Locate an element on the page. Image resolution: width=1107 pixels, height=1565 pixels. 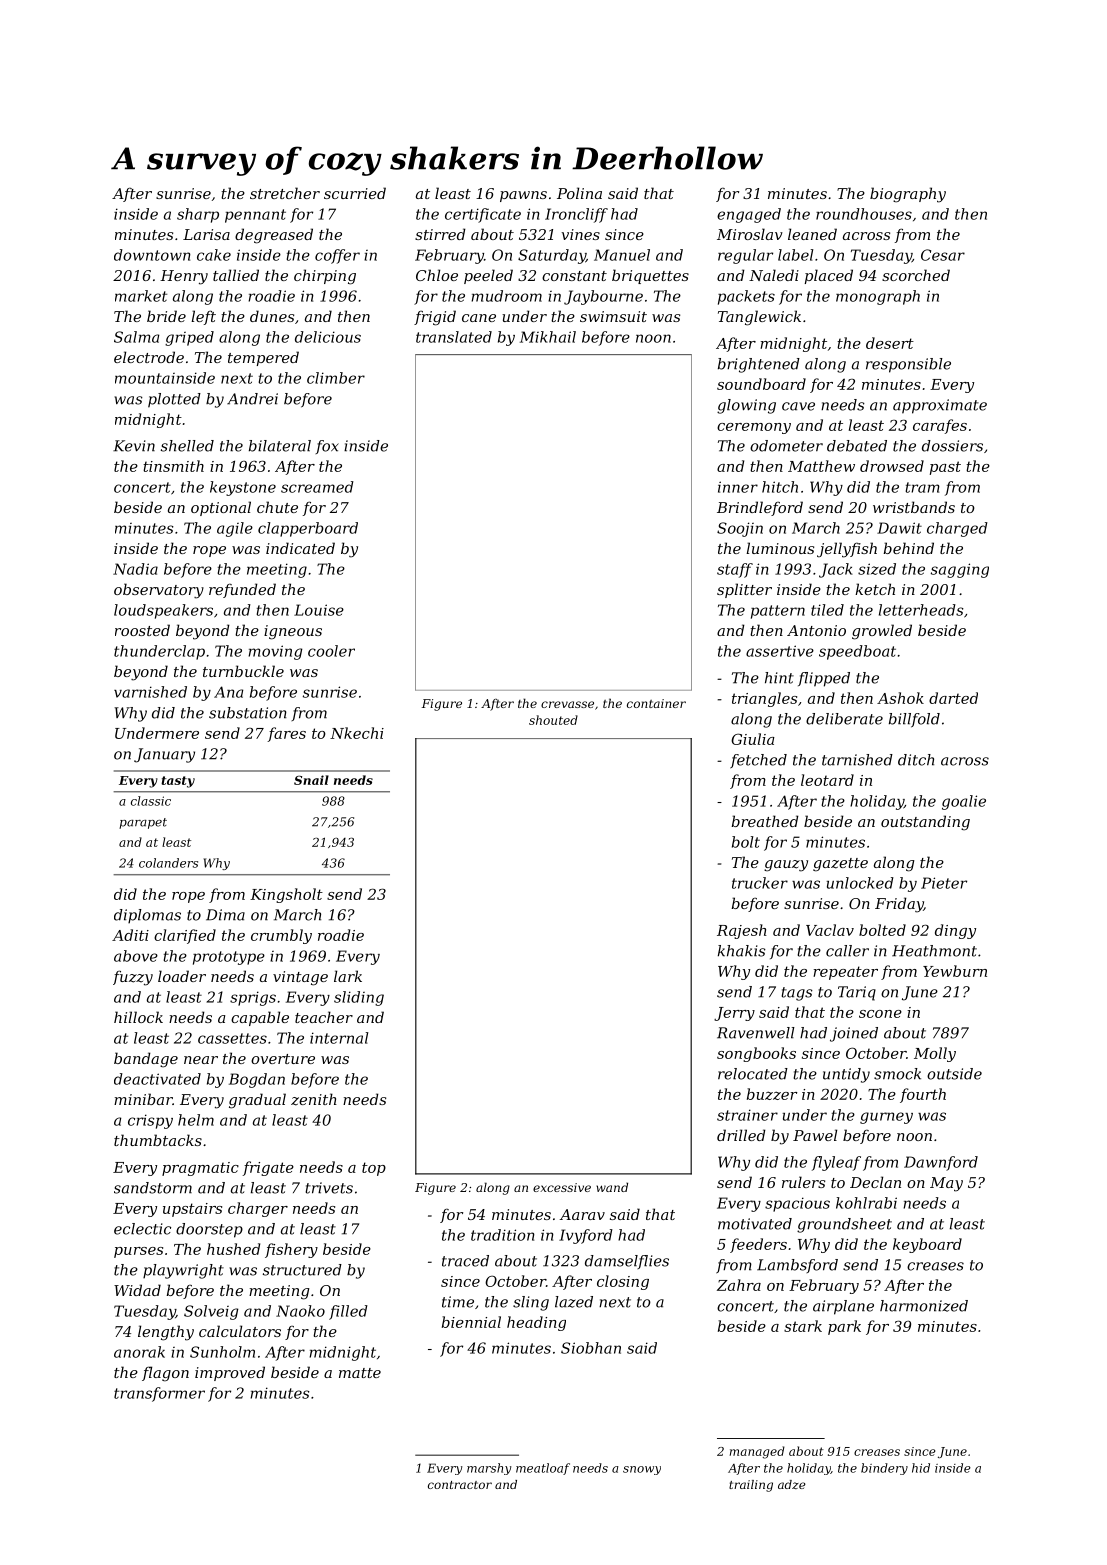
shouted is located at coordinates (553, 720).
